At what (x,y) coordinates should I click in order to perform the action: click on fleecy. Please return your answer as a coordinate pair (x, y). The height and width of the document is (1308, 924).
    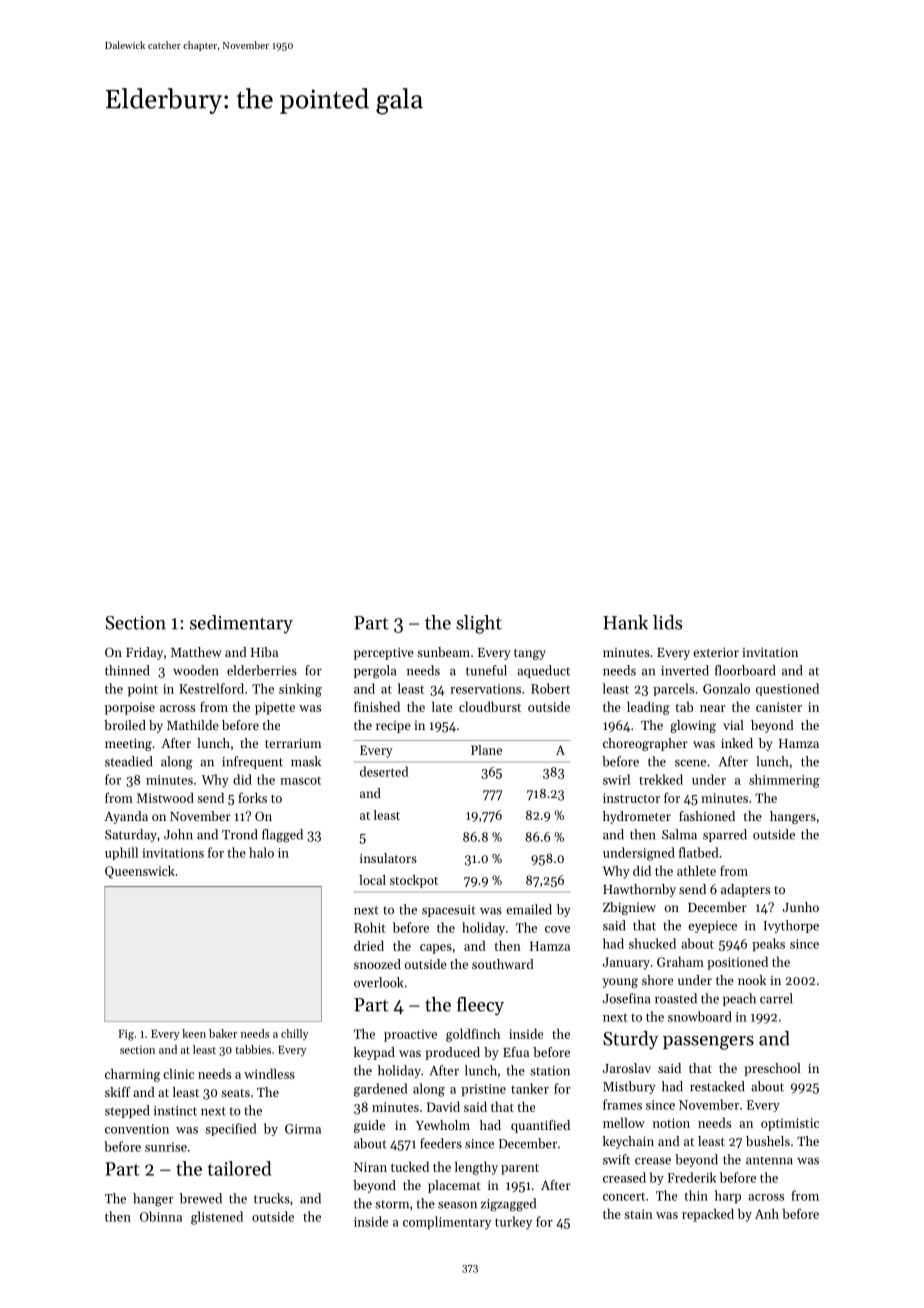
    Looking at the image, I should click on (480, 1006).
